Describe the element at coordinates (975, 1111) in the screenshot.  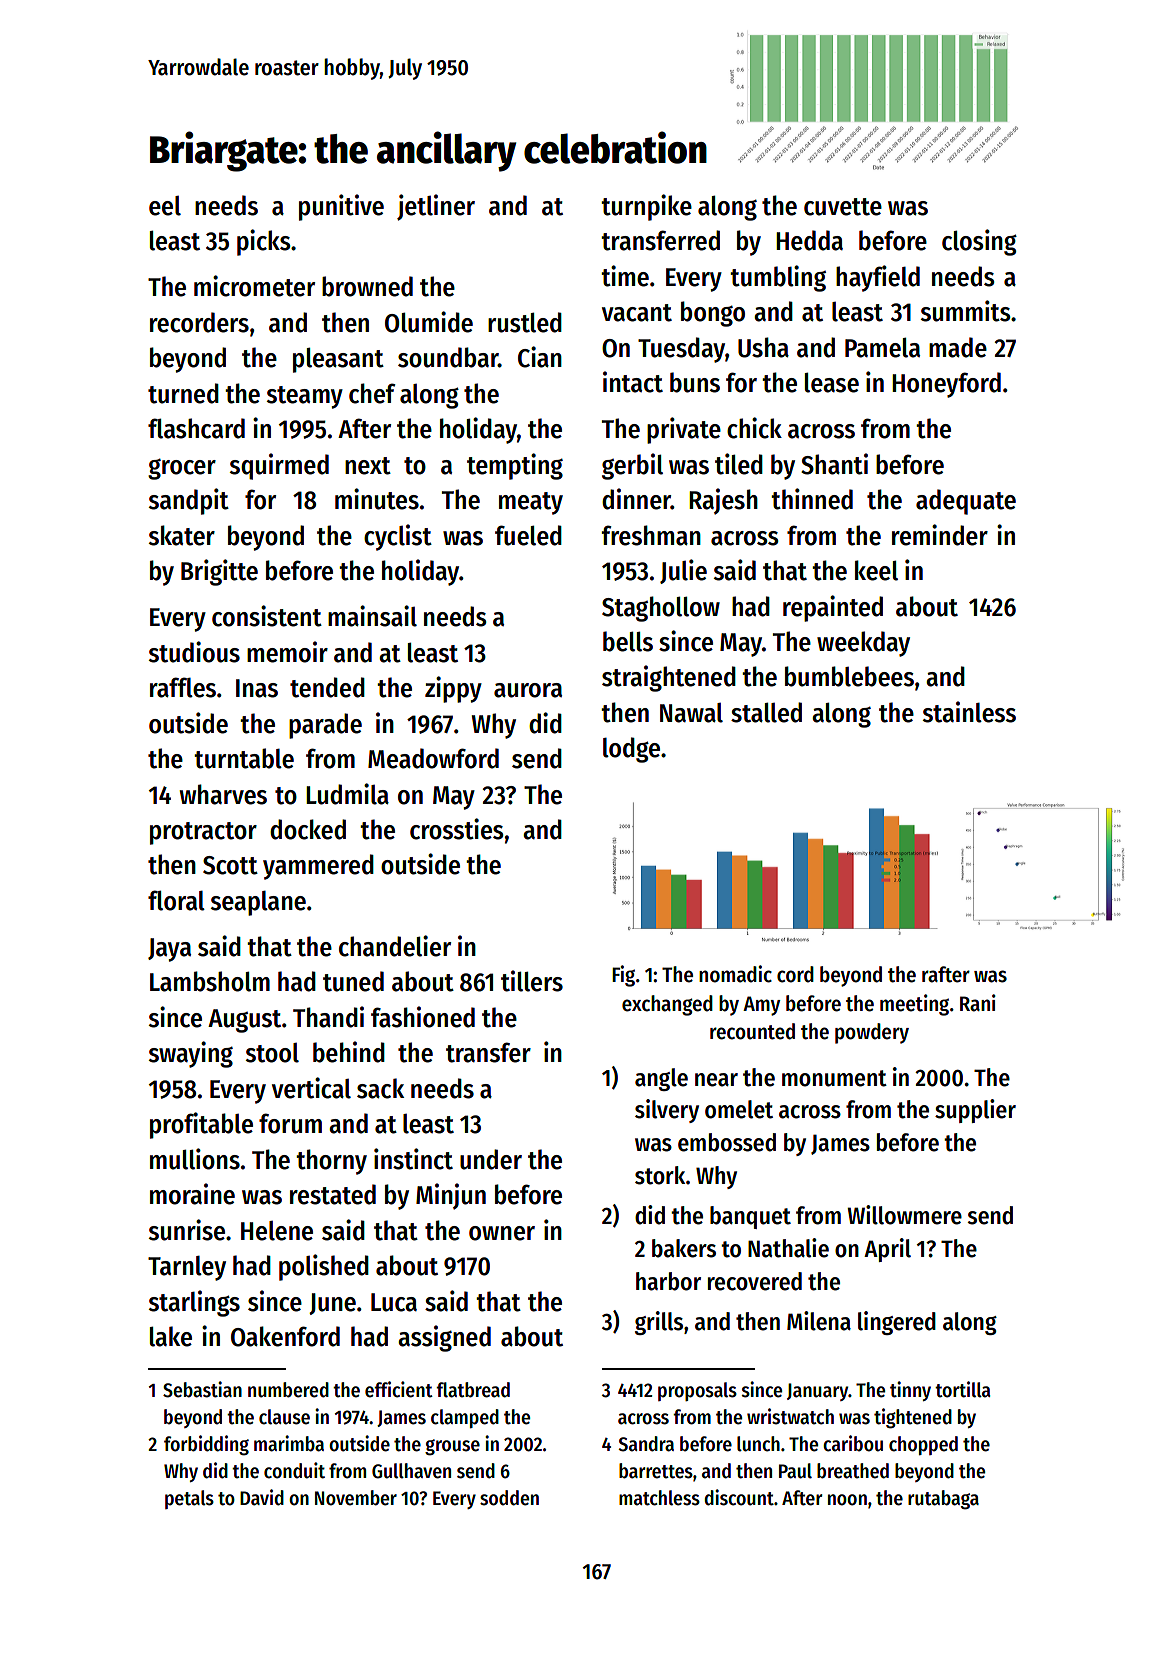
I see `supplier` at that location.
